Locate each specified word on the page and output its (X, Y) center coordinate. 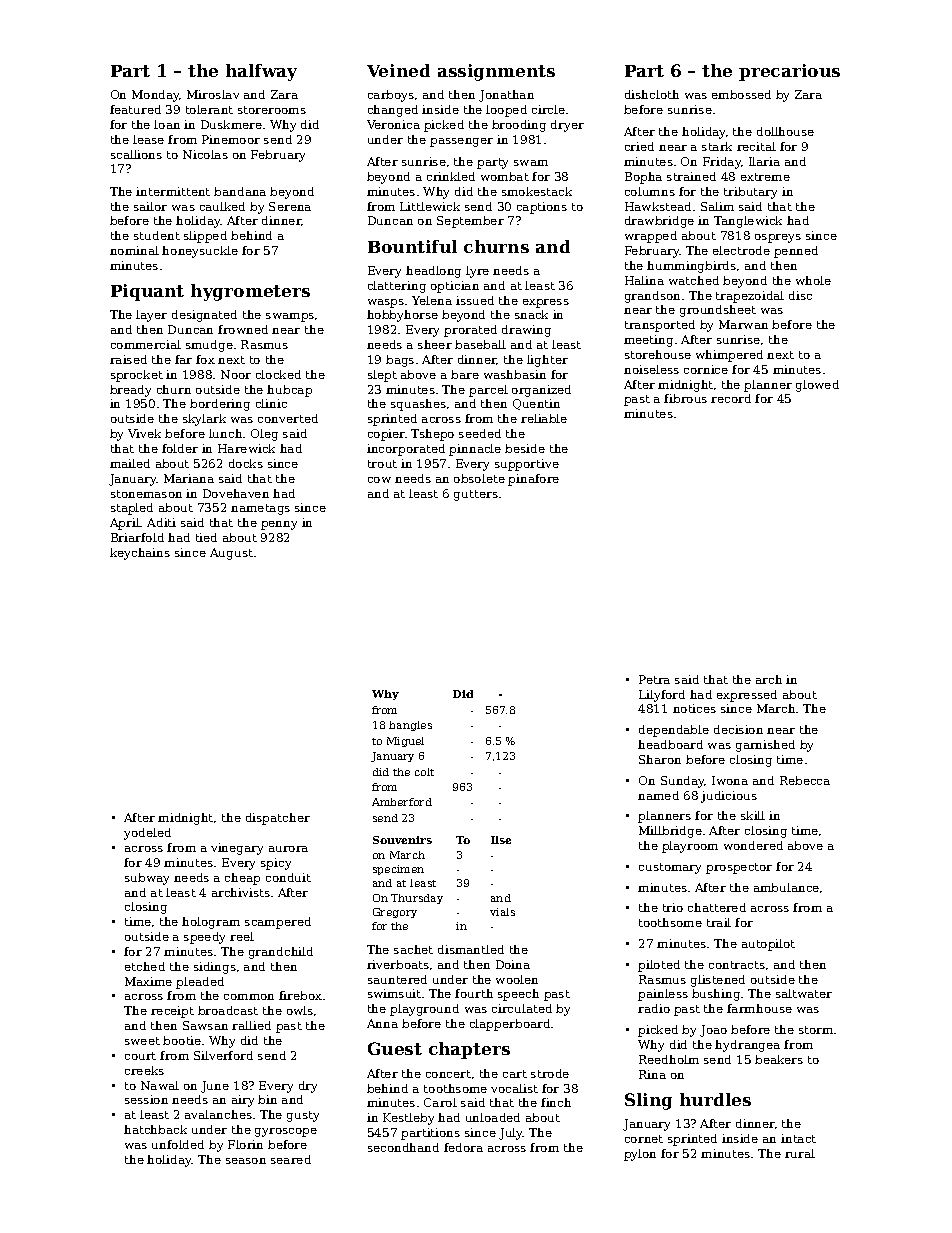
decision (738, 729)
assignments (496, 72)
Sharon (660, 759)
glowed (817, 386)
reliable (544, 418)
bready (130, 391)
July (511, 1134)
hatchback (155, 1129)
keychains (140, 554)
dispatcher (278, 819)
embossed (741, 94)
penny (279, 525)
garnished (765, 746)
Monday (156, 96)
